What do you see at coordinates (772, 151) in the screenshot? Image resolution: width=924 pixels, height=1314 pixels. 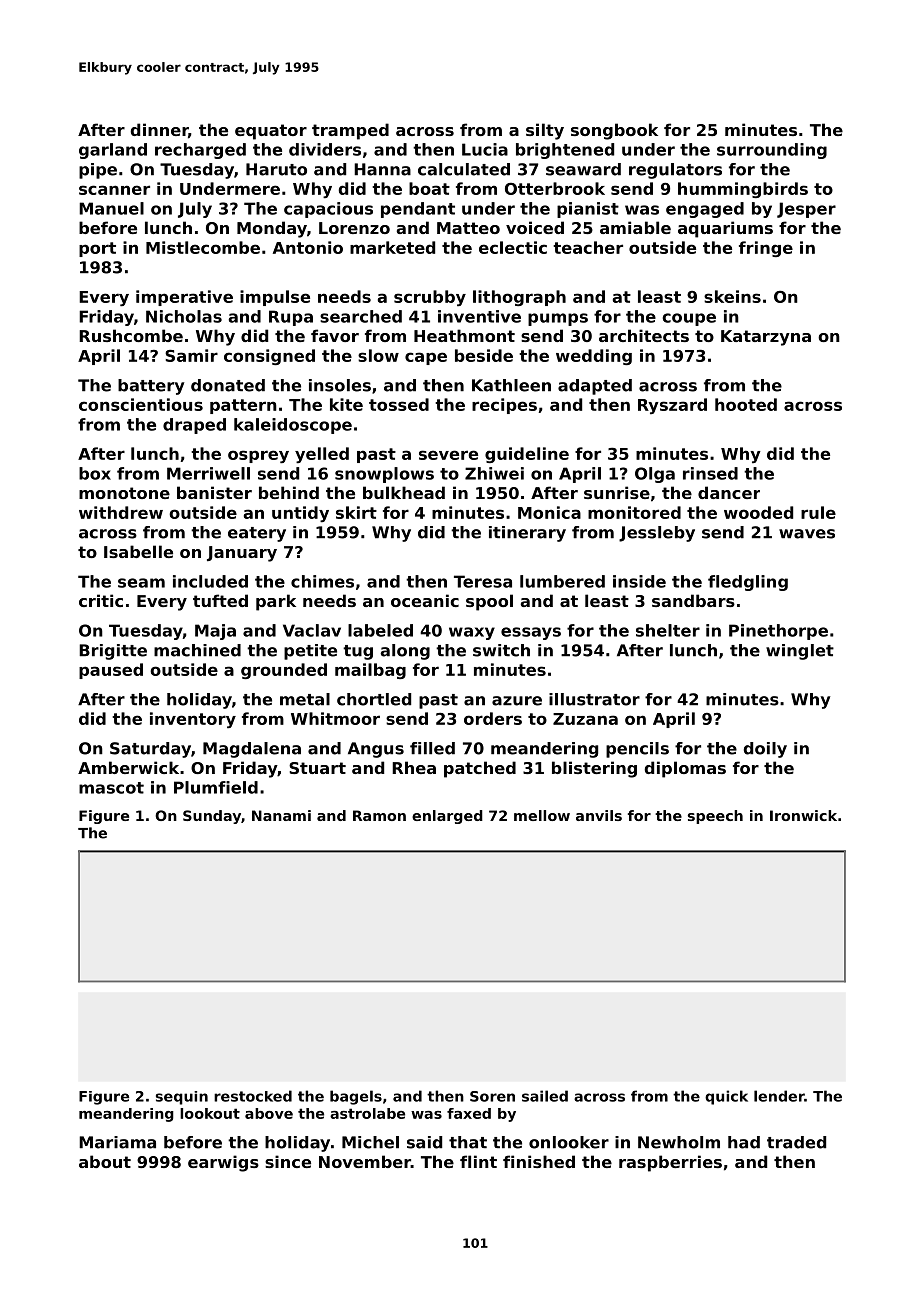 I see `surrounding` at bounding box center [772, 151].
